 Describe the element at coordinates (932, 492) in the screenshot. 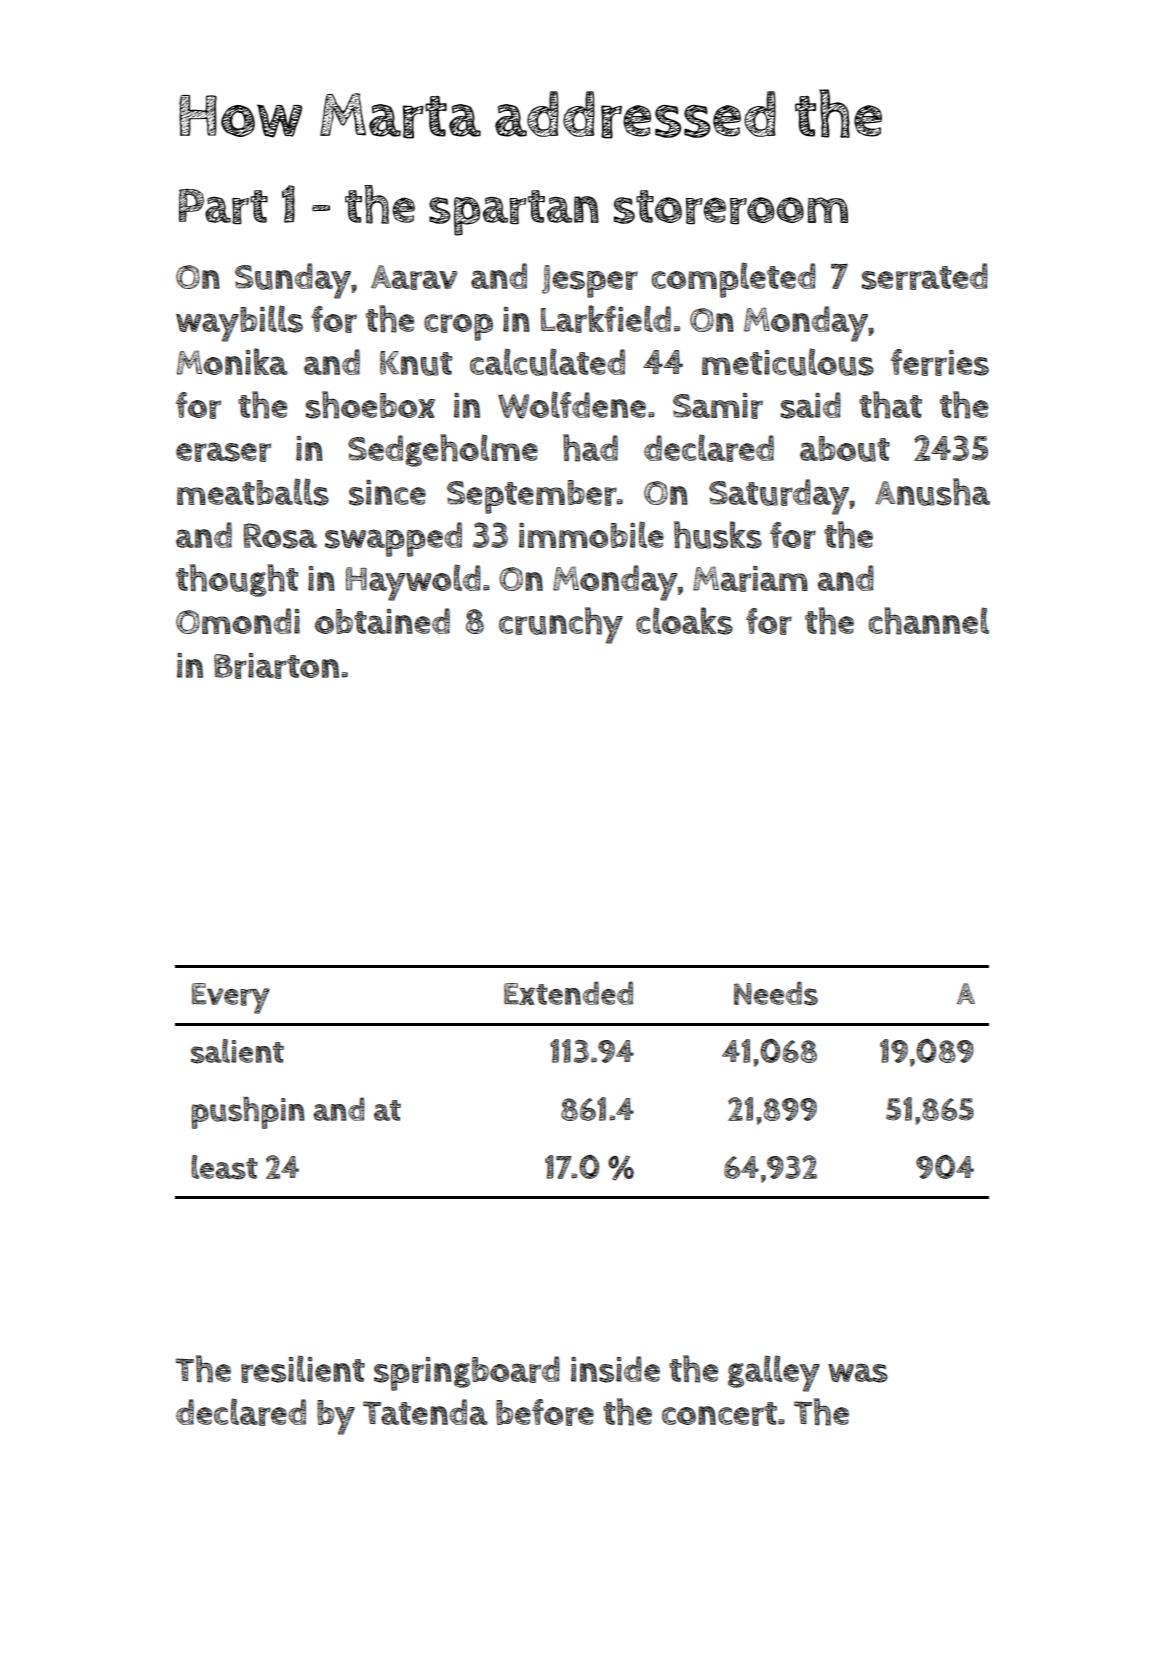

I see `Anusha` at that location.
